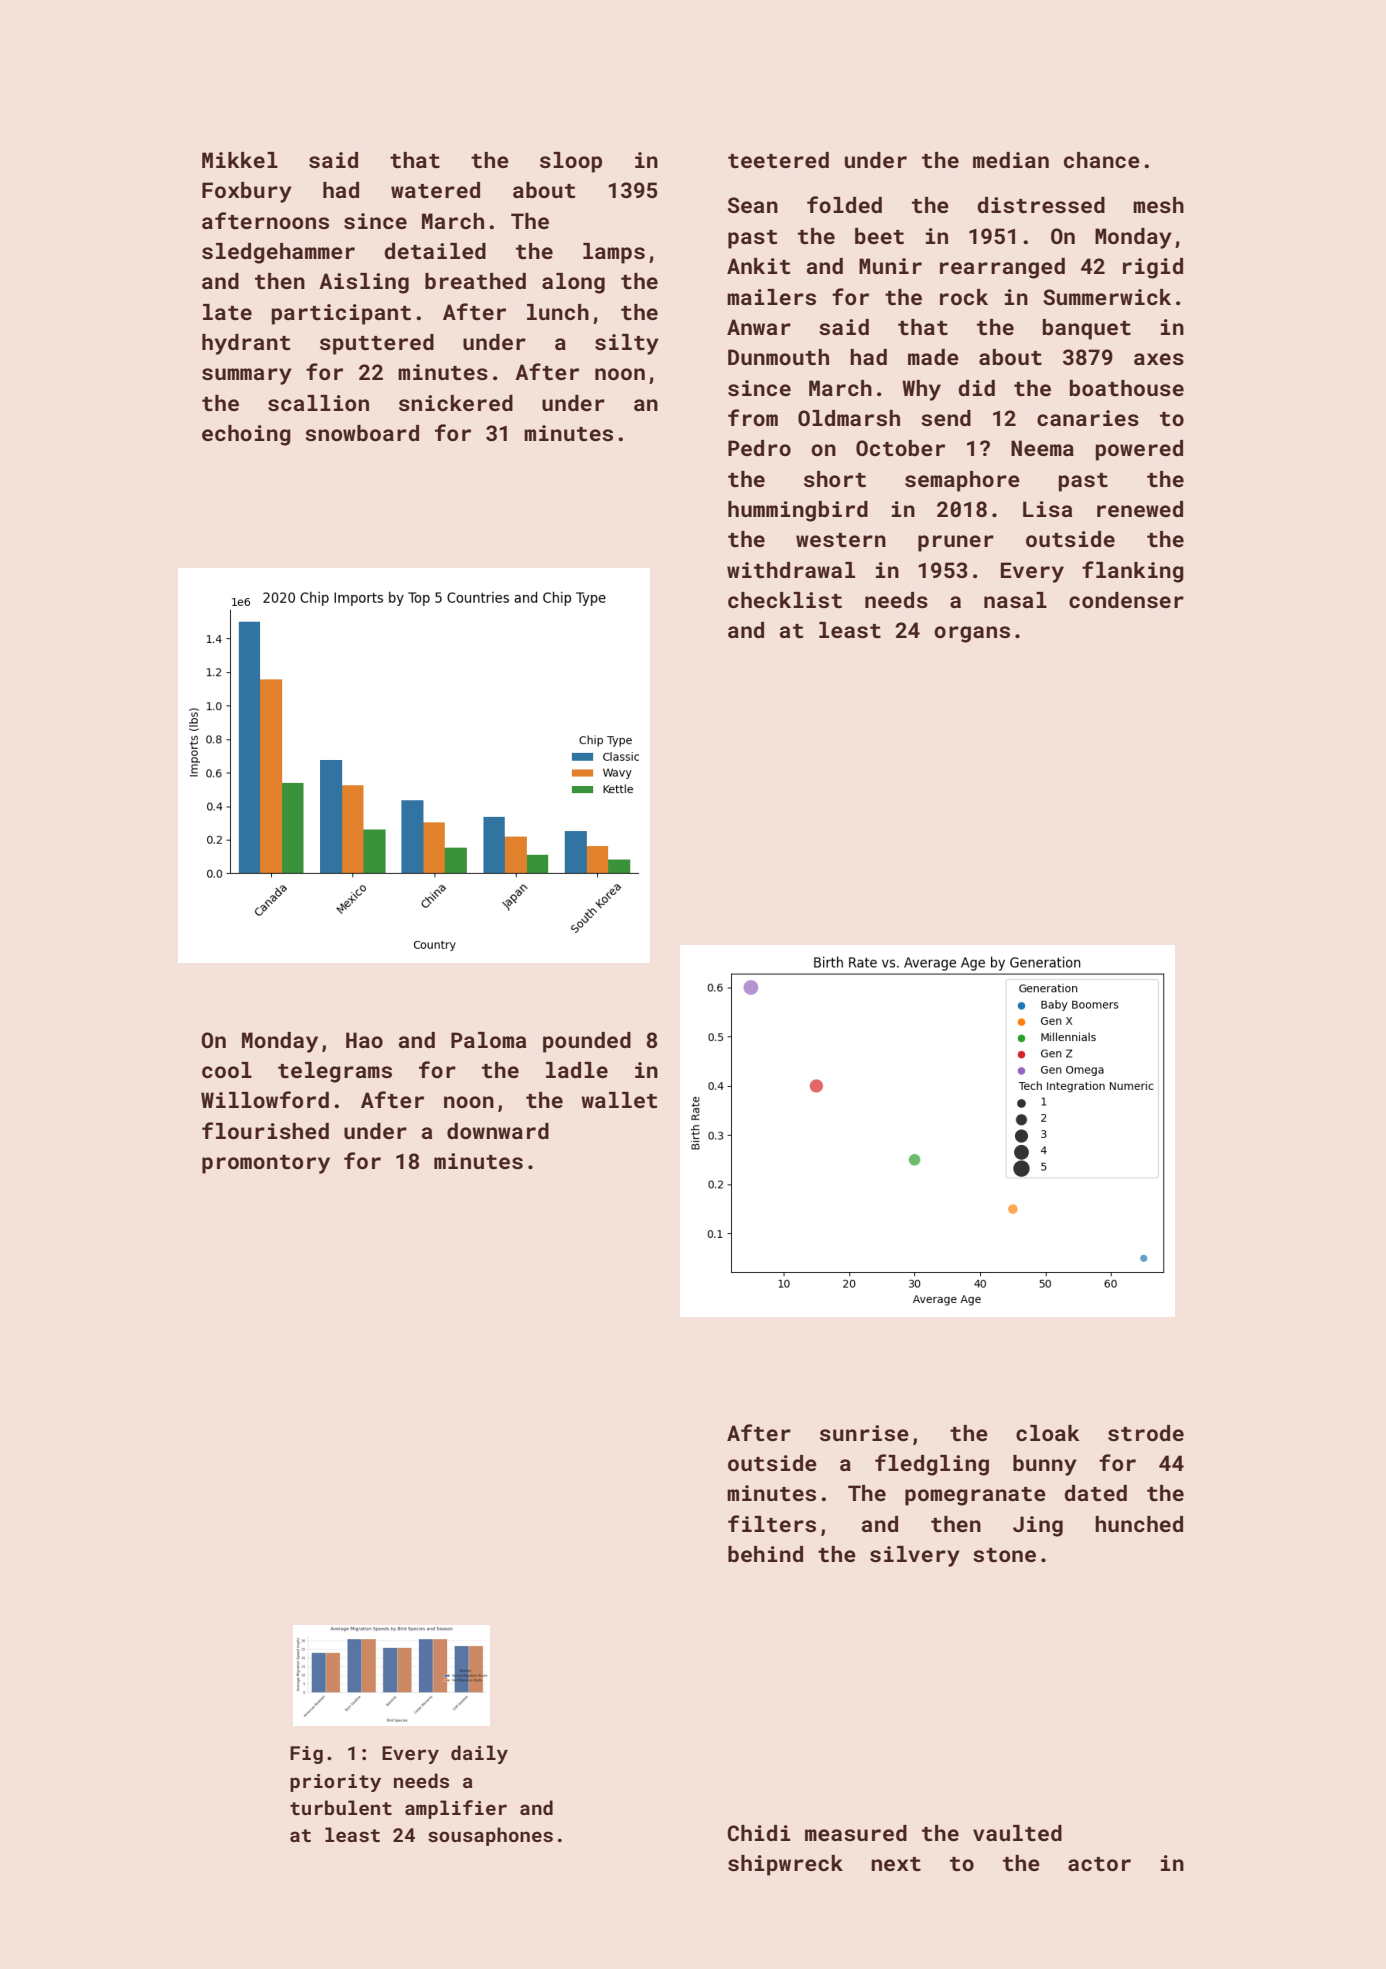  I want to click on echoing, so click(246, 435).
